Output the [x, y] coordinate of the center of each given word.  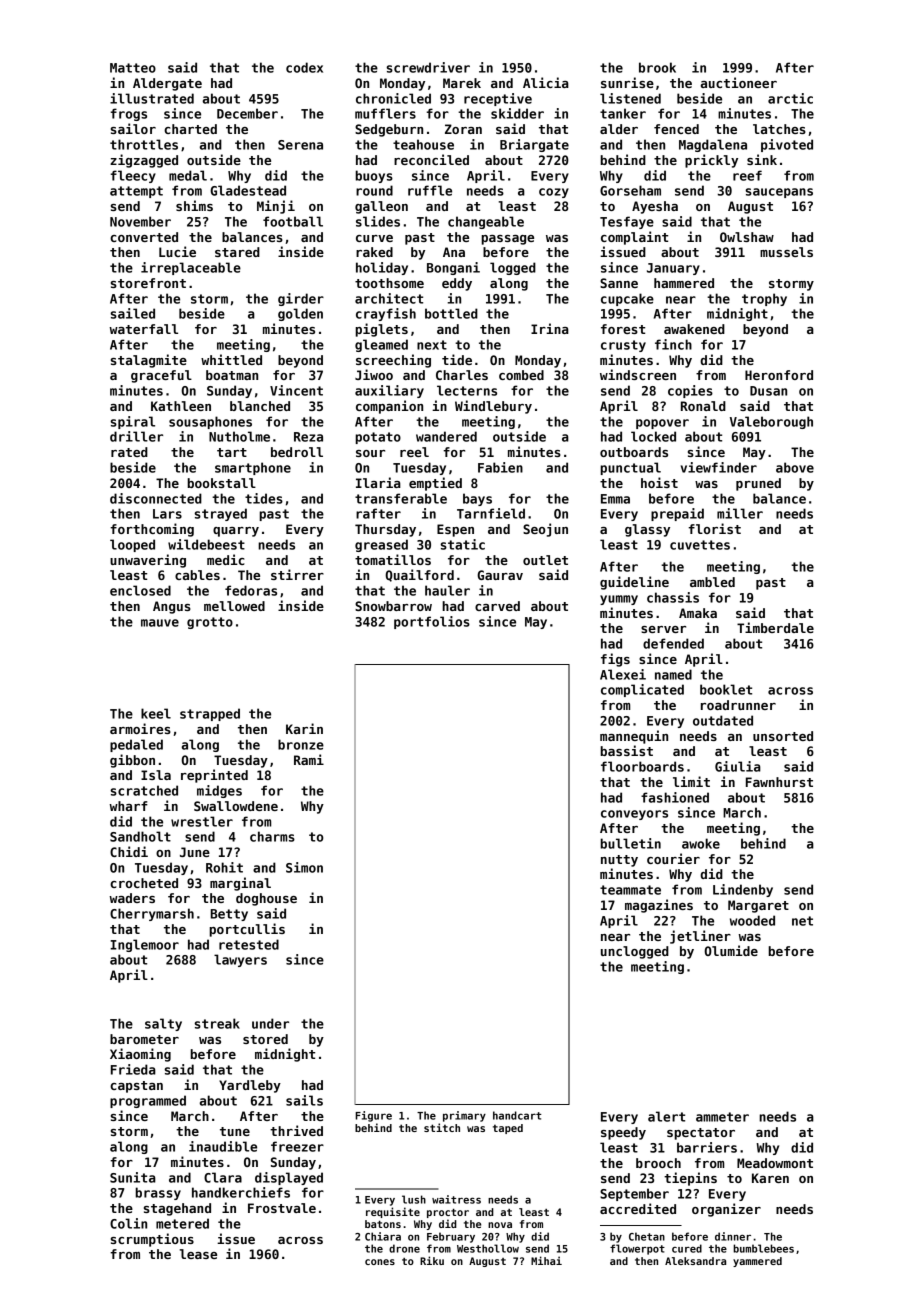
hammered [684, 283]
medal [188, 175]
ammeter [722, 1117]
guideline [634, 583]
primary [464, 1116]
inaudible [223, 1146]
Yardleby [250, 1086]
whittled [231, 359]
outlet [545, 560]
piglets [381, 330]
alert [666, 1116]
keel [156, 713]
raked [374, 252]
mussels [786, 252]
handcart [517, 1115]
